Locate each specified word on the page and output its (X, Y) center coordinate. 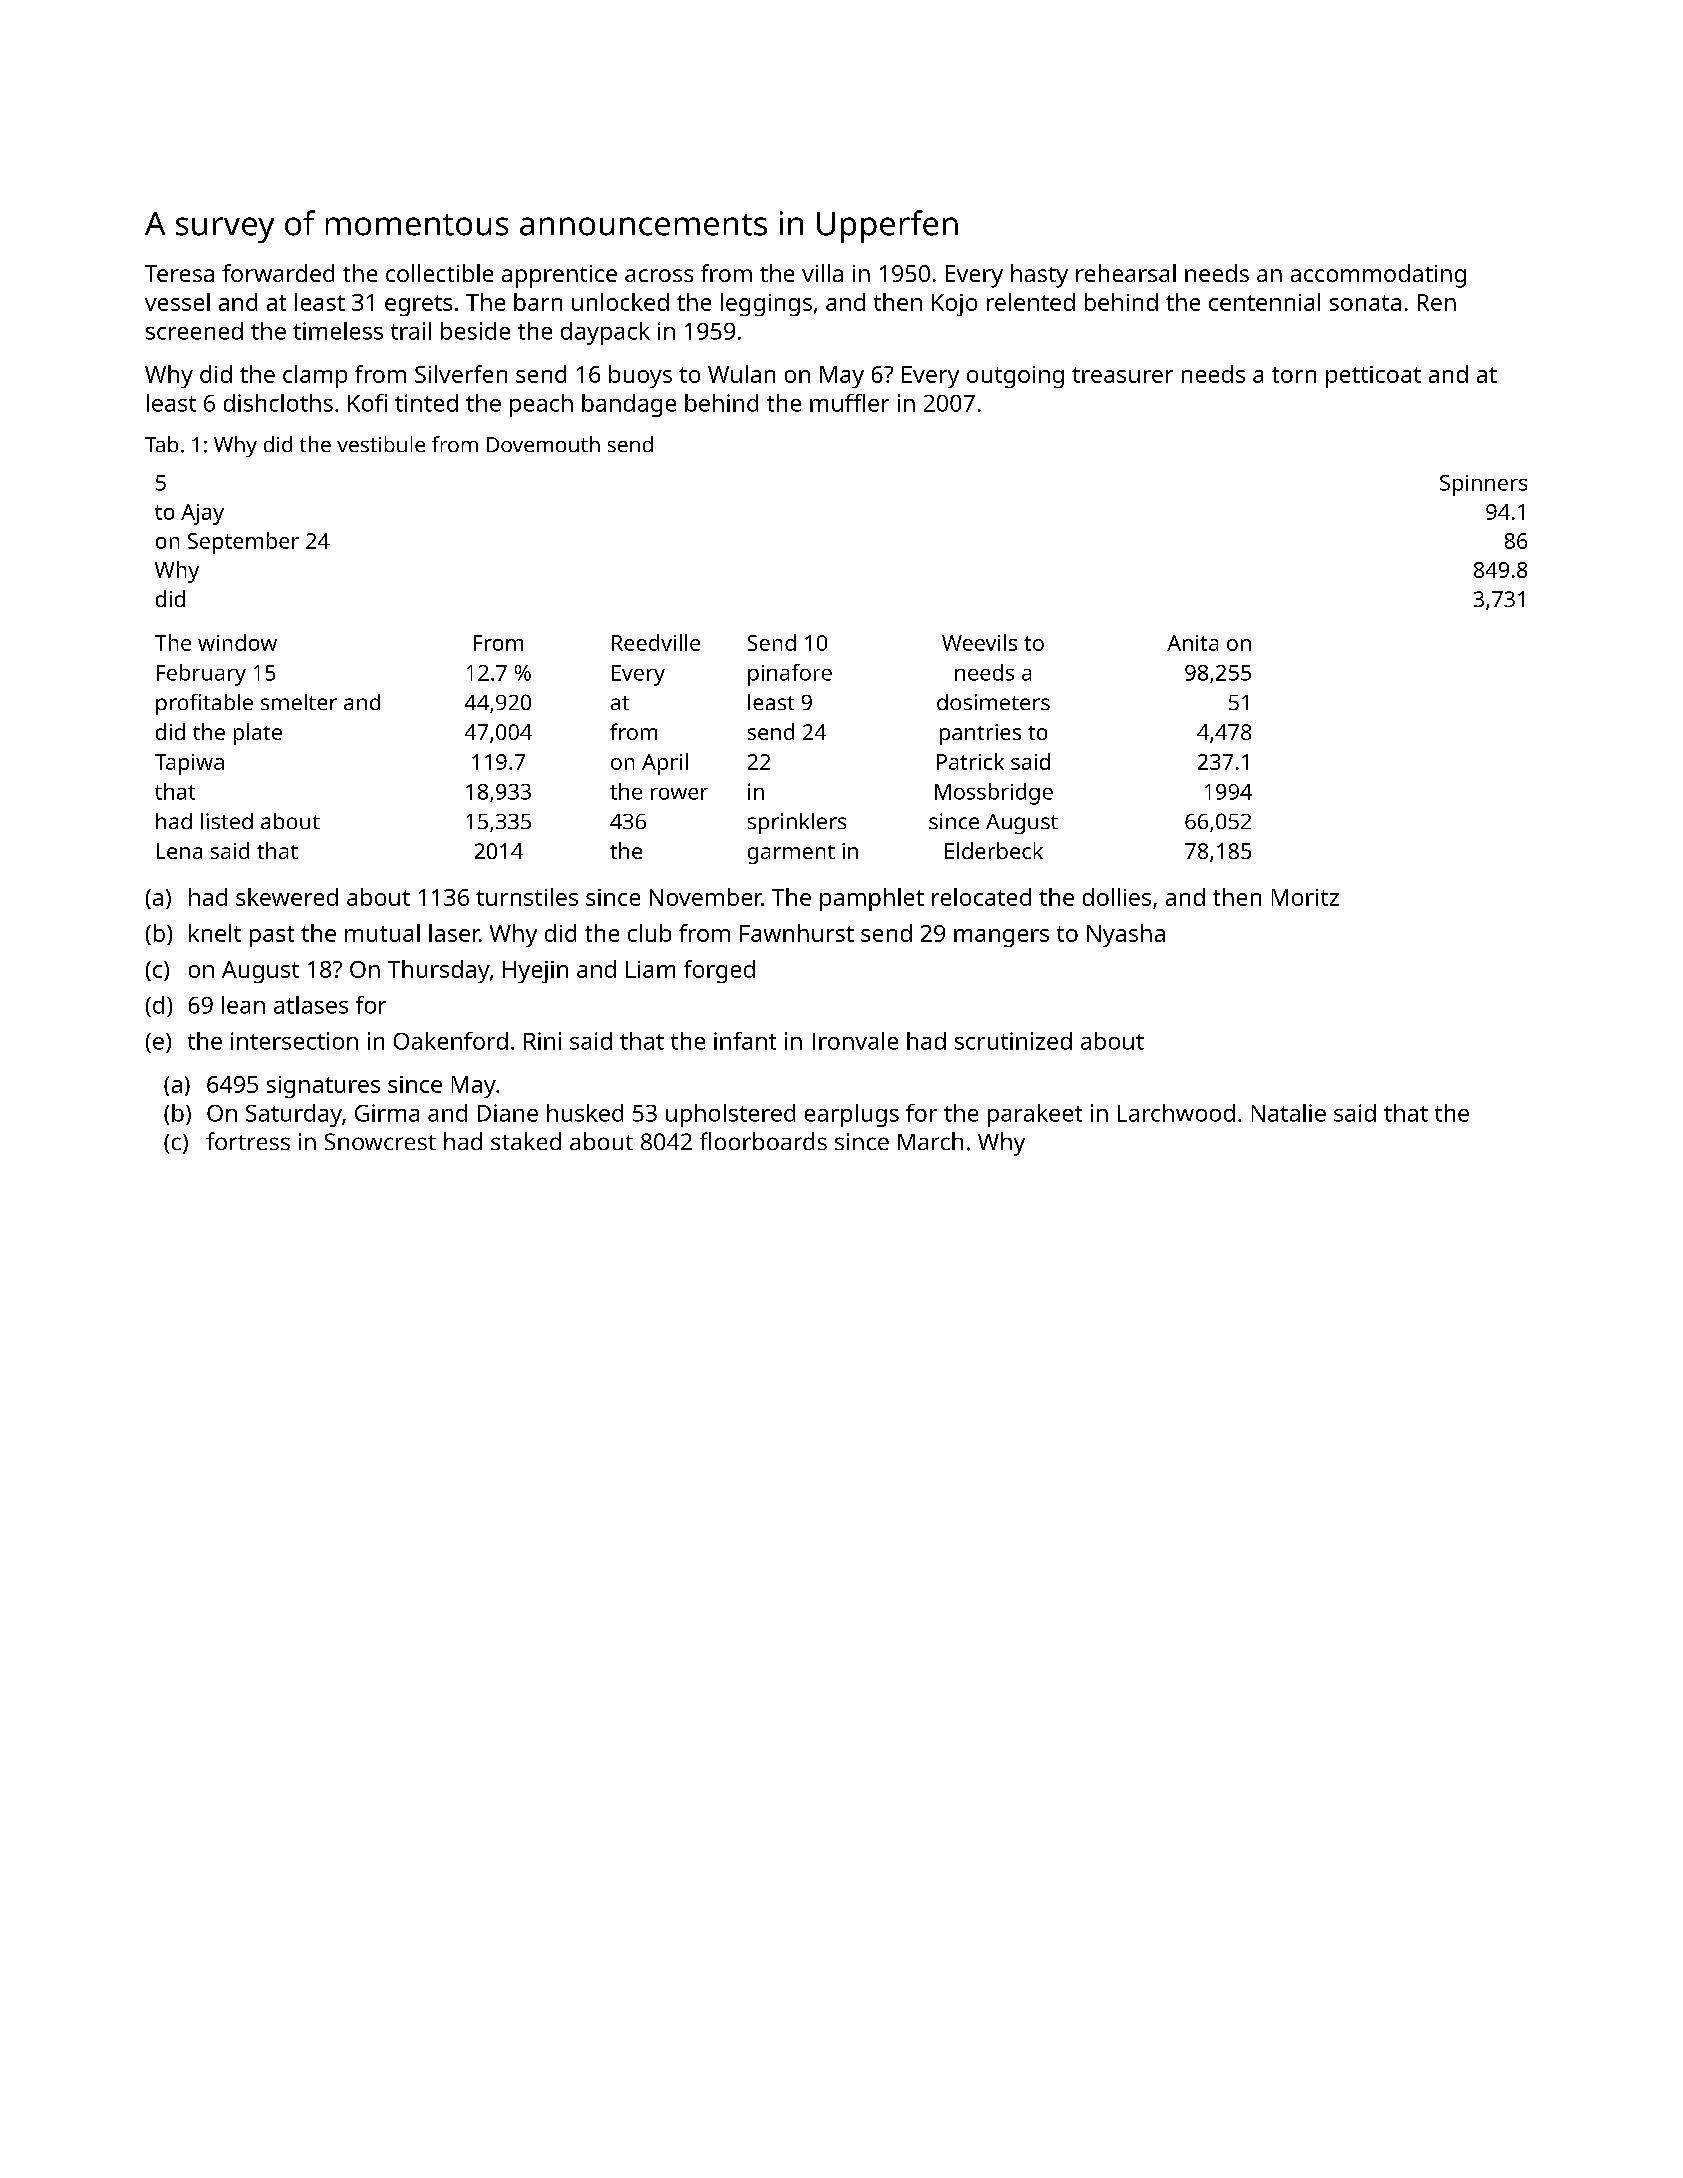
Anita (1192, 643)
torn (1294, 375)
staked (526, 1141)
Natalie (1289, 1113)
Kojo (954, 305)
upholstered (730, 1115)
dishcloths (278, 403)
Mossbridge (994, 794)
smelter (299, 702)
